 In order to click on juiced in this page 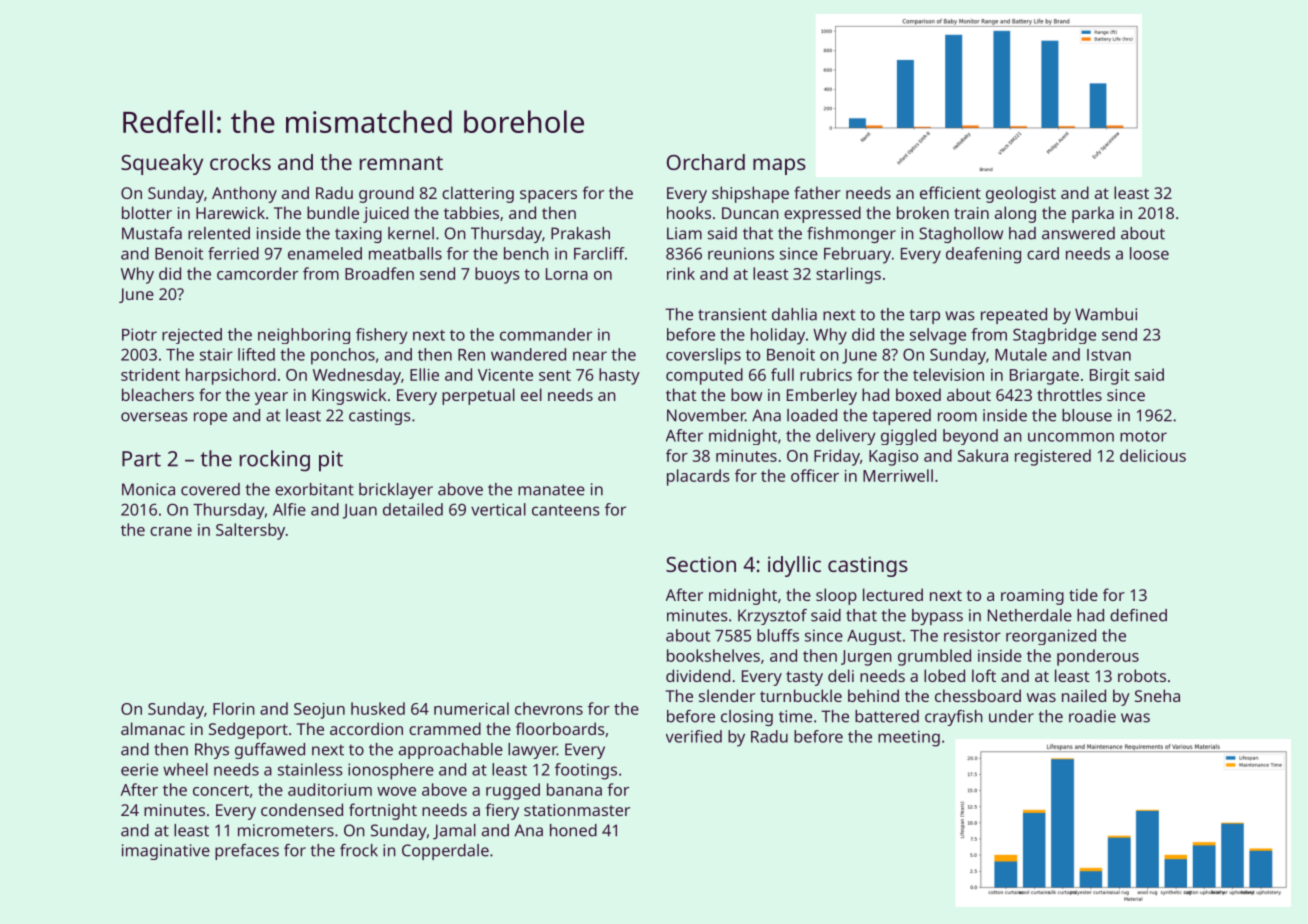, I will do `click(386, 214)`.
